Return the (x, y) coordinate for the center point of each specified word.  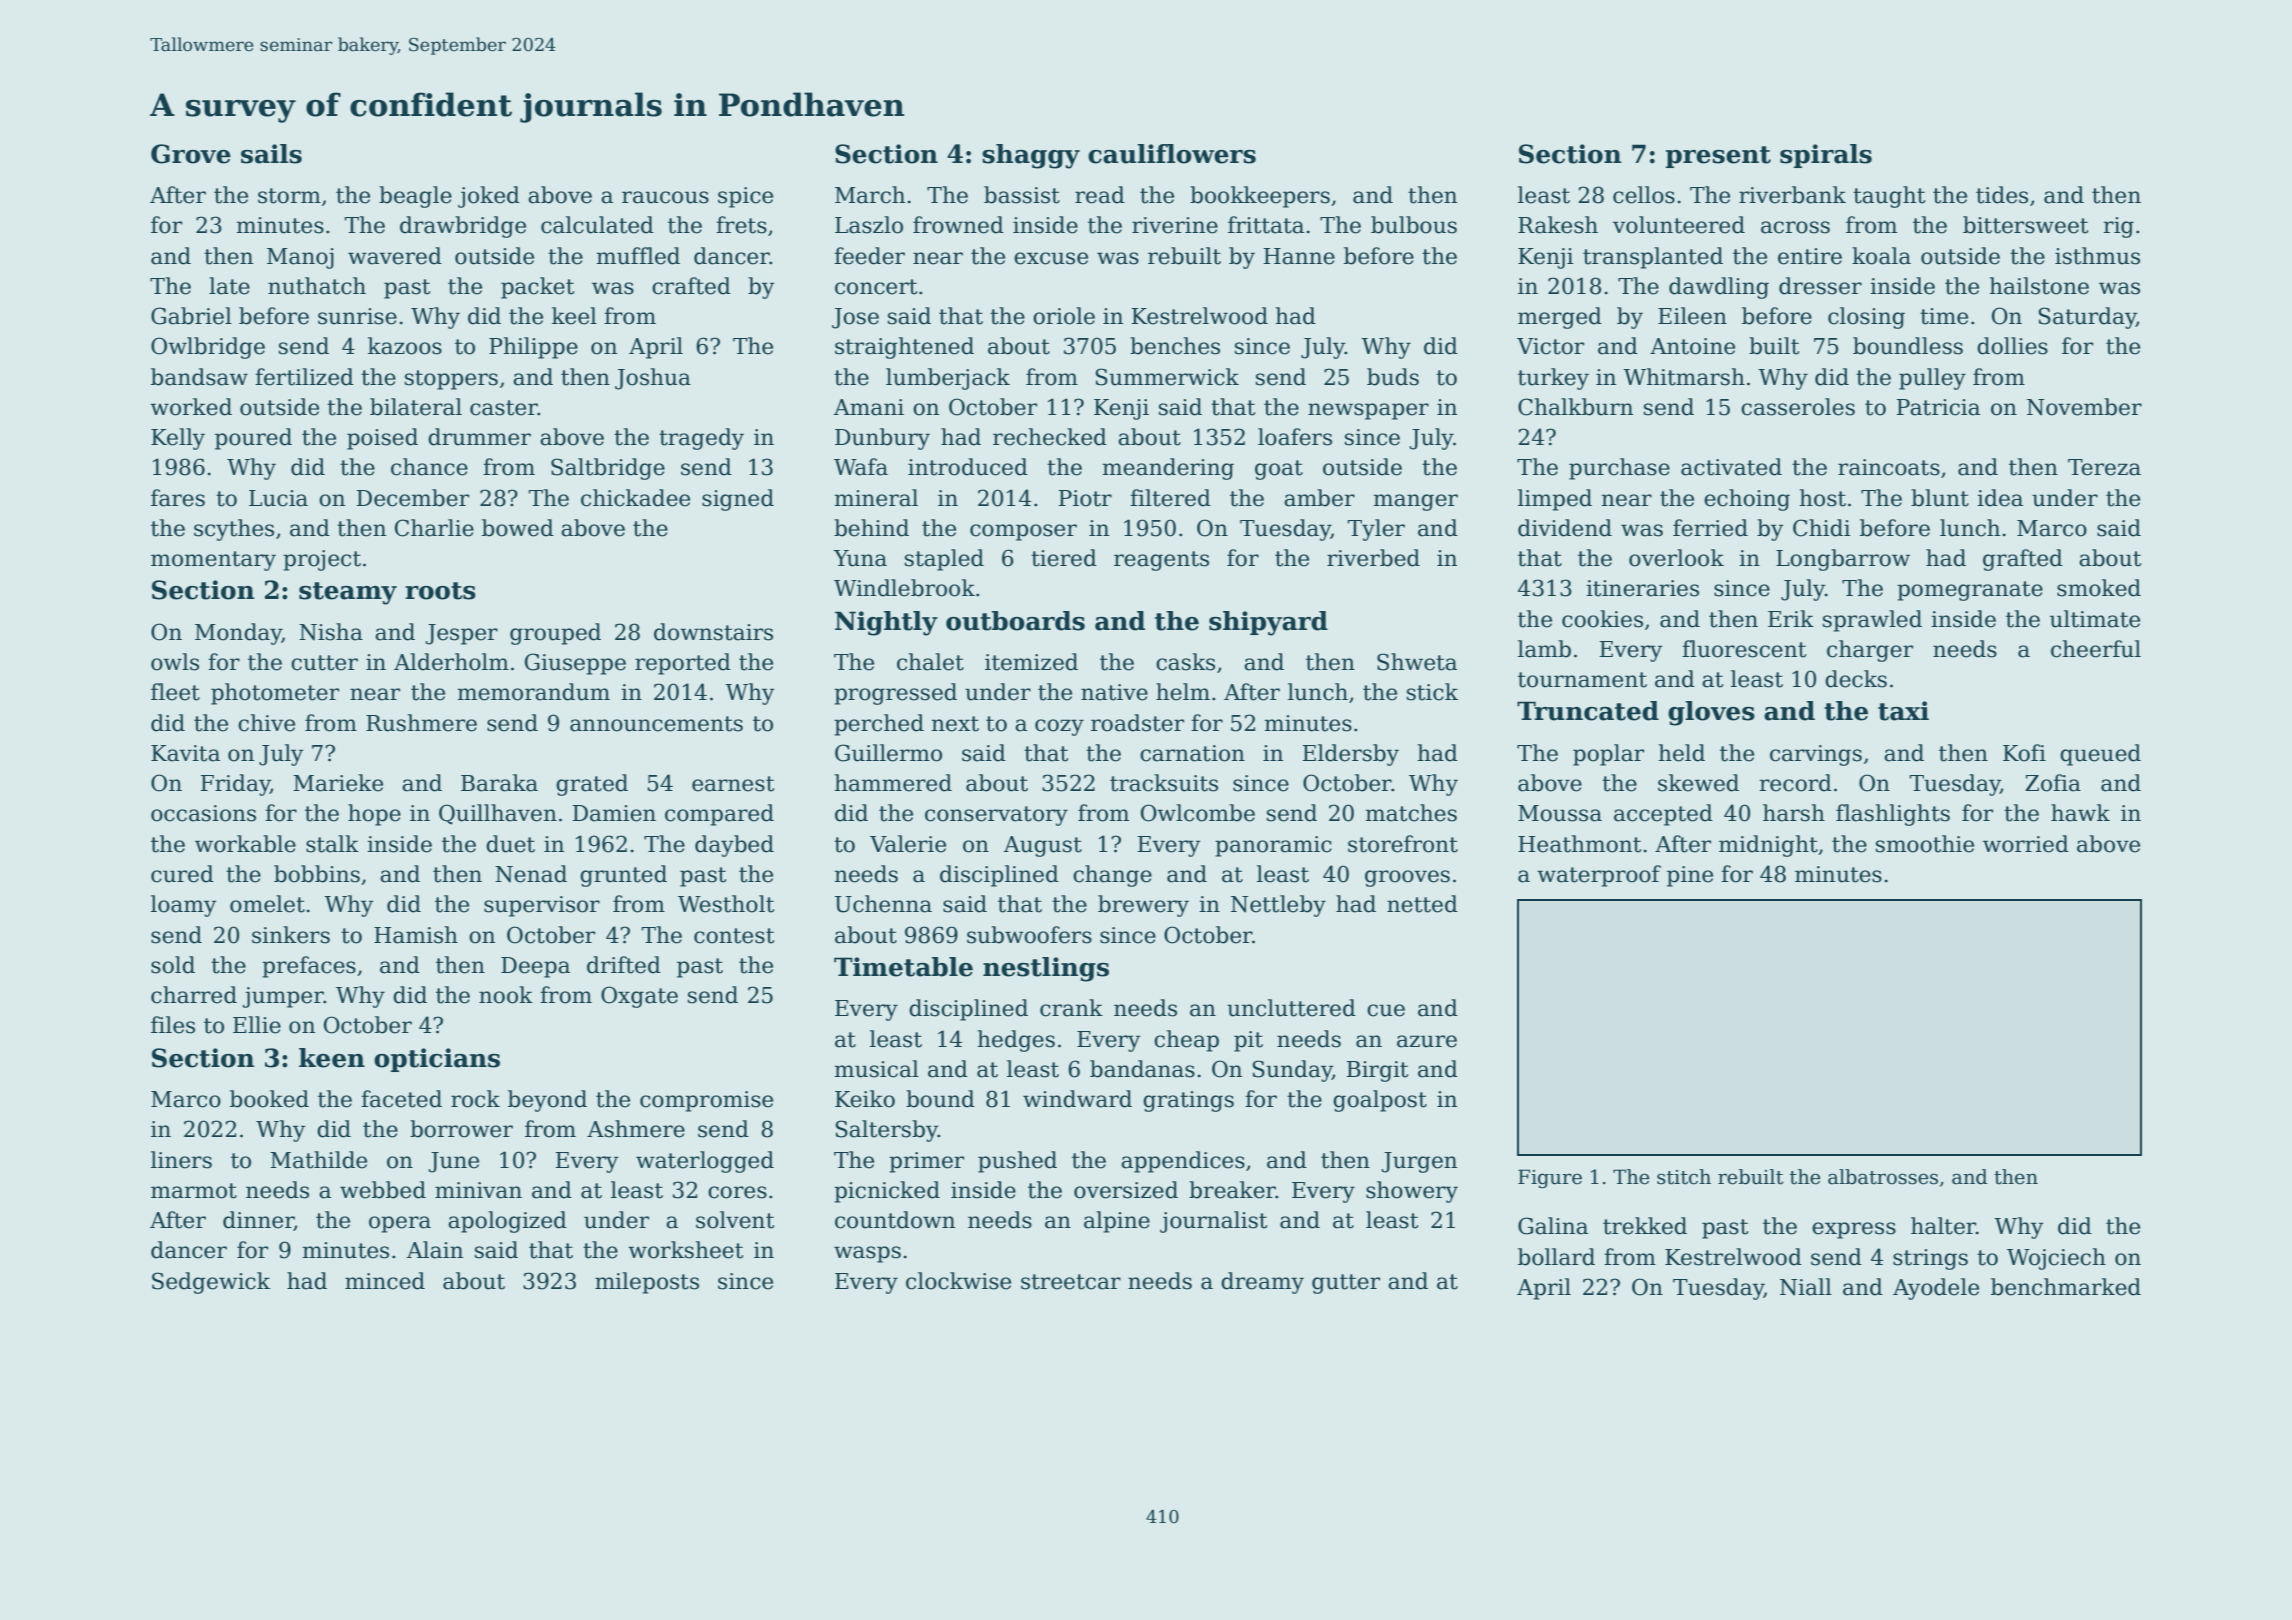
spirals (1826, 156)
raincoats (1889, 467)
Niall (1806, 1287)
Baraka (499, 783)
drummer (479, 437)
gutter (1346, 1284)
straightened (904, 348)
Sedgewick (211, 1283)
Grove (191, 154)
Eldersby (1351, 755)
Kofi (2024, 753)
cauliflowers (1172, 154)
